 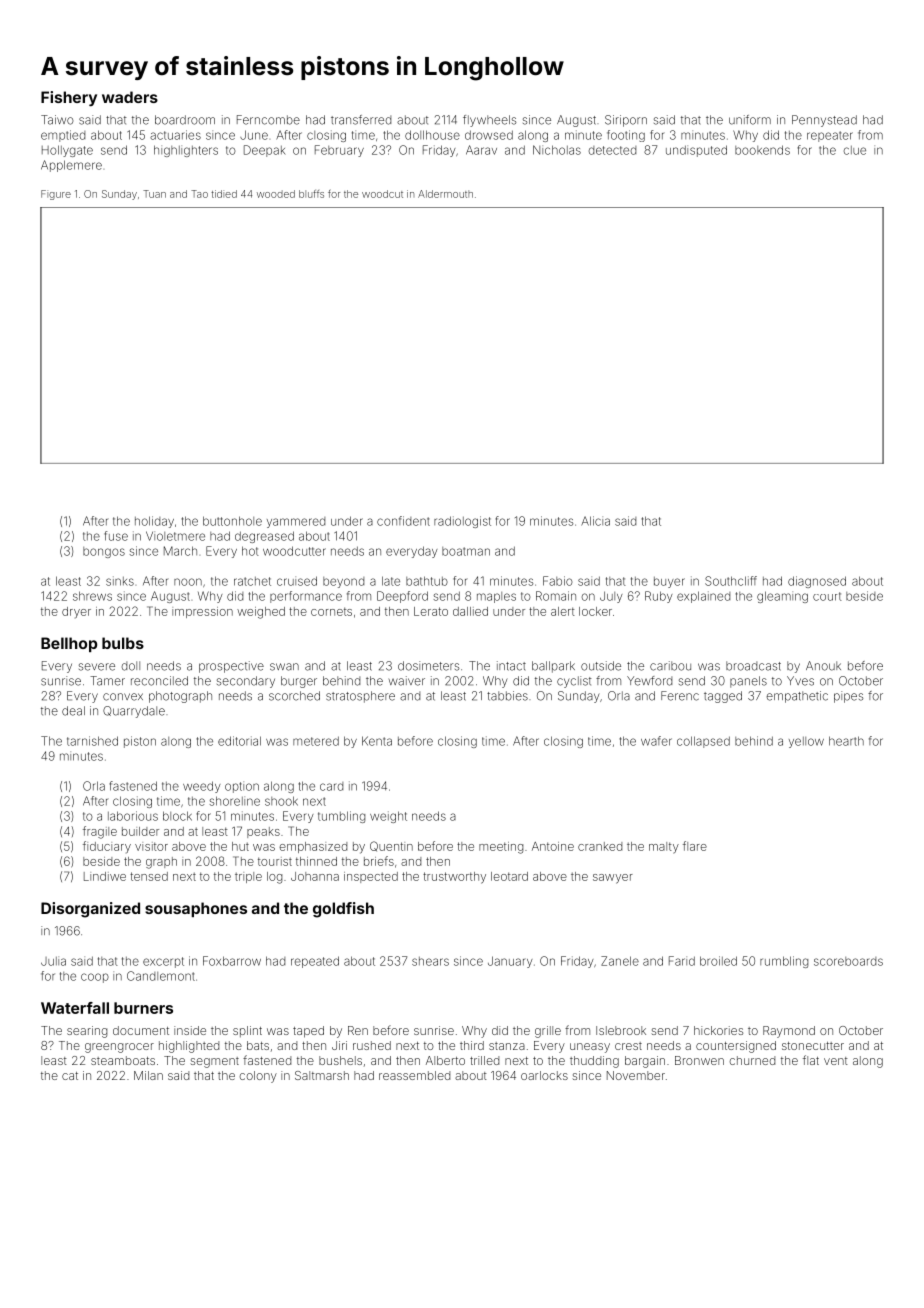 I want to click on Lindiwe, so click(x=105, y=876).
